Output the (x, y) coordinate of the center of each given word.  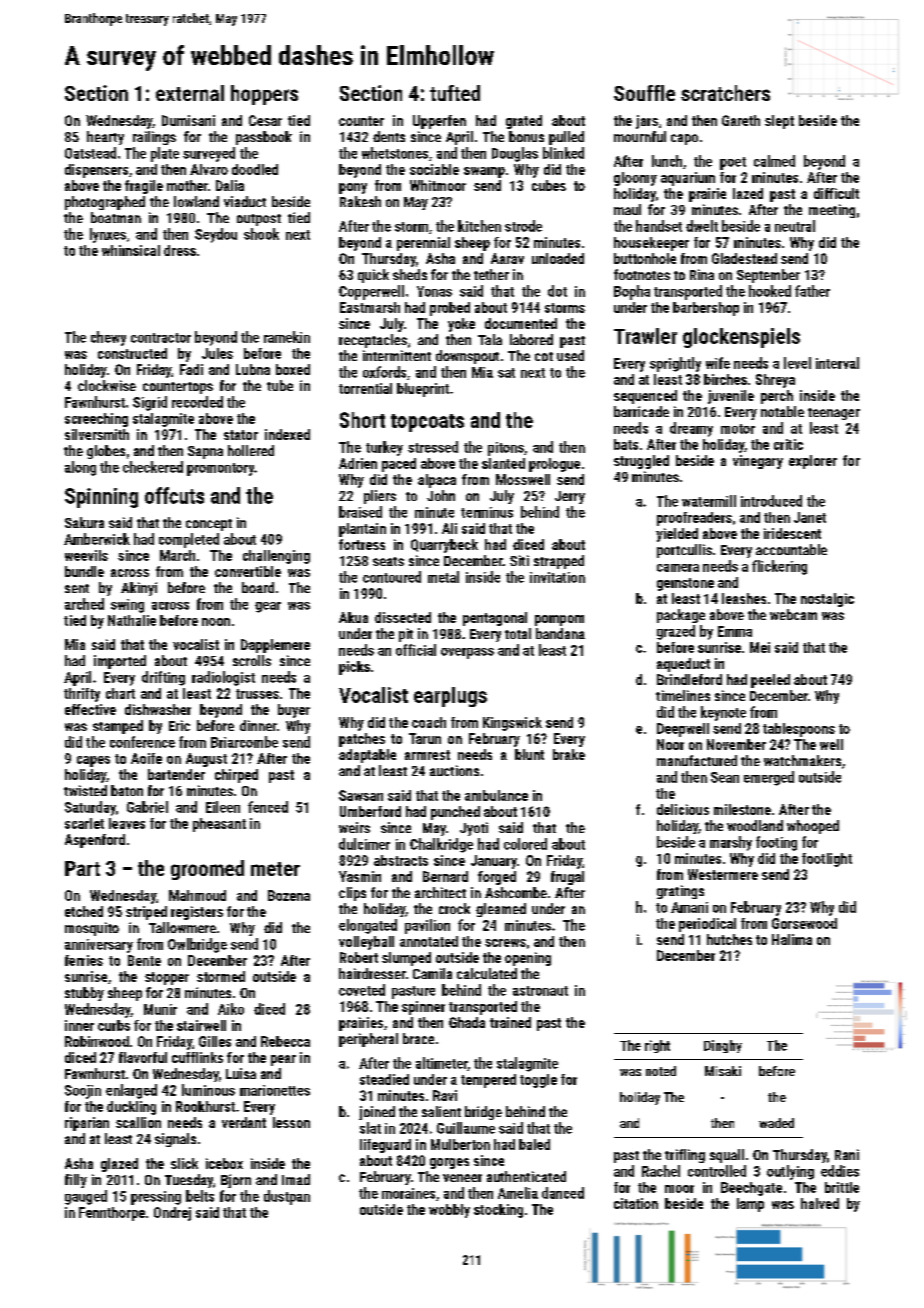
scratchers (725, 93)
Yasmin (360, 876)
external (190, 93)
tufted (455, 93)
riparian (87, 1124)
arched (84, 604)
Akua (353, 617)
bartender (176, 774)
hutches (729, 939)
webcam (793, 614)
